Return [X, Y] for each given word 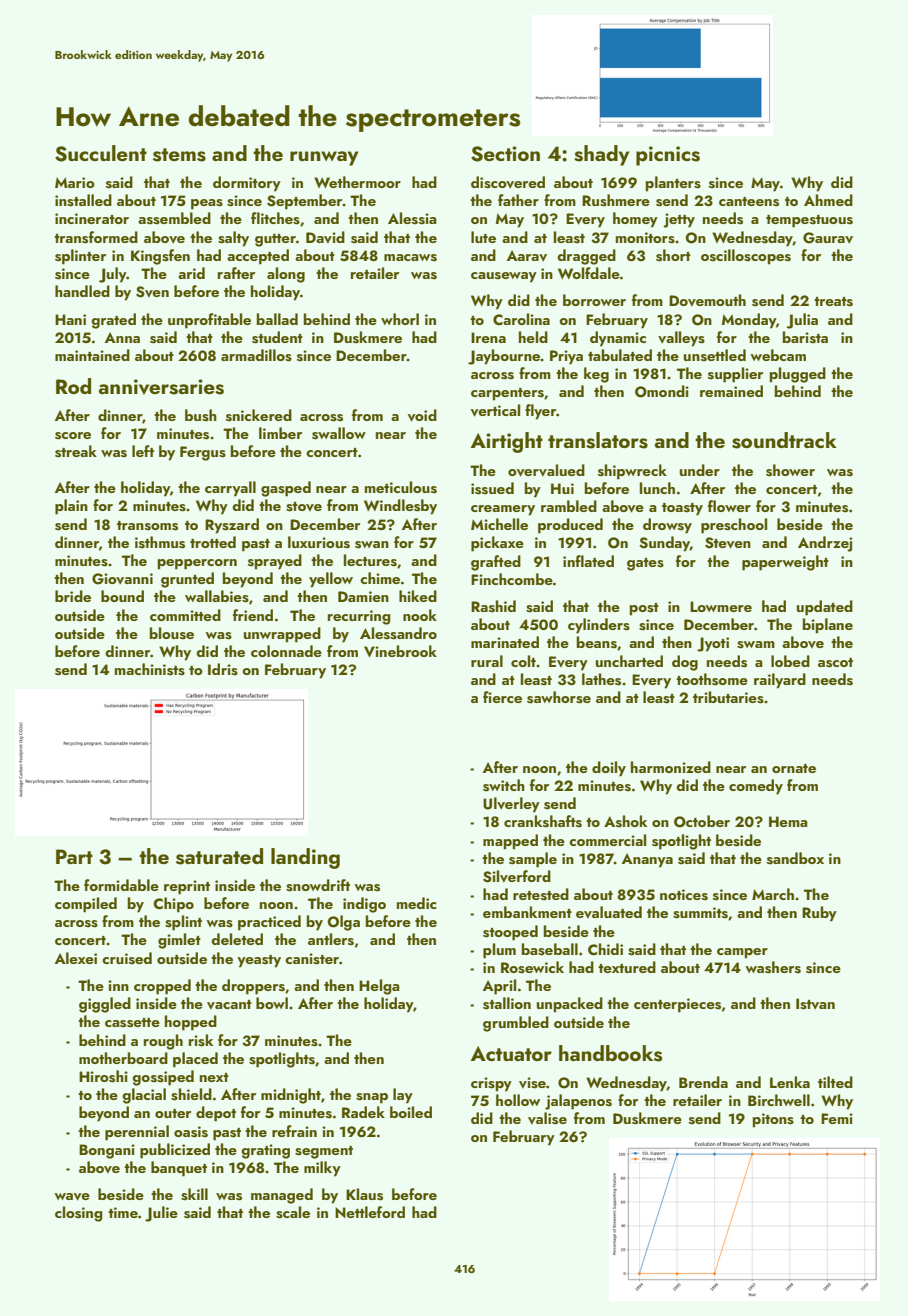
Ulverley [511, 805]
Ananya [647, 860]
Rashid [493, 606]
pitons [773, 1120]
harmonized [671, 767]
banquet [179, 1169]
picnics [668, 156]
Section [505, 154]
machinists [150, 669]
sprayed [275, 562]
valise [547, 1118]
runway [324, 158]
